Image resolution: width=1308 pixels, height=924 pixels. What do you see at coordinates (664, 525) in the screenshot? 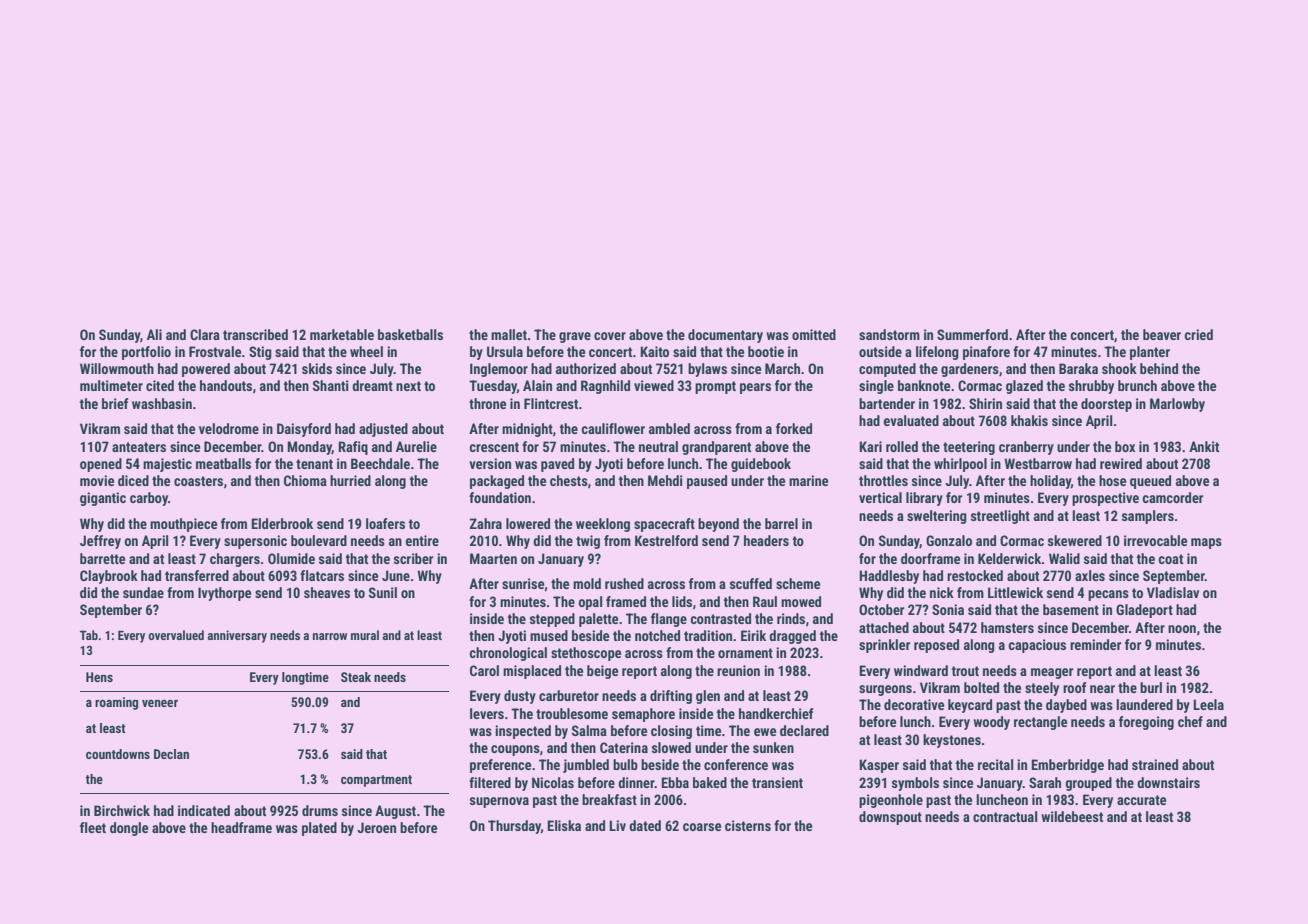
I see `spacecraft` at bounding box center [664, 525].
